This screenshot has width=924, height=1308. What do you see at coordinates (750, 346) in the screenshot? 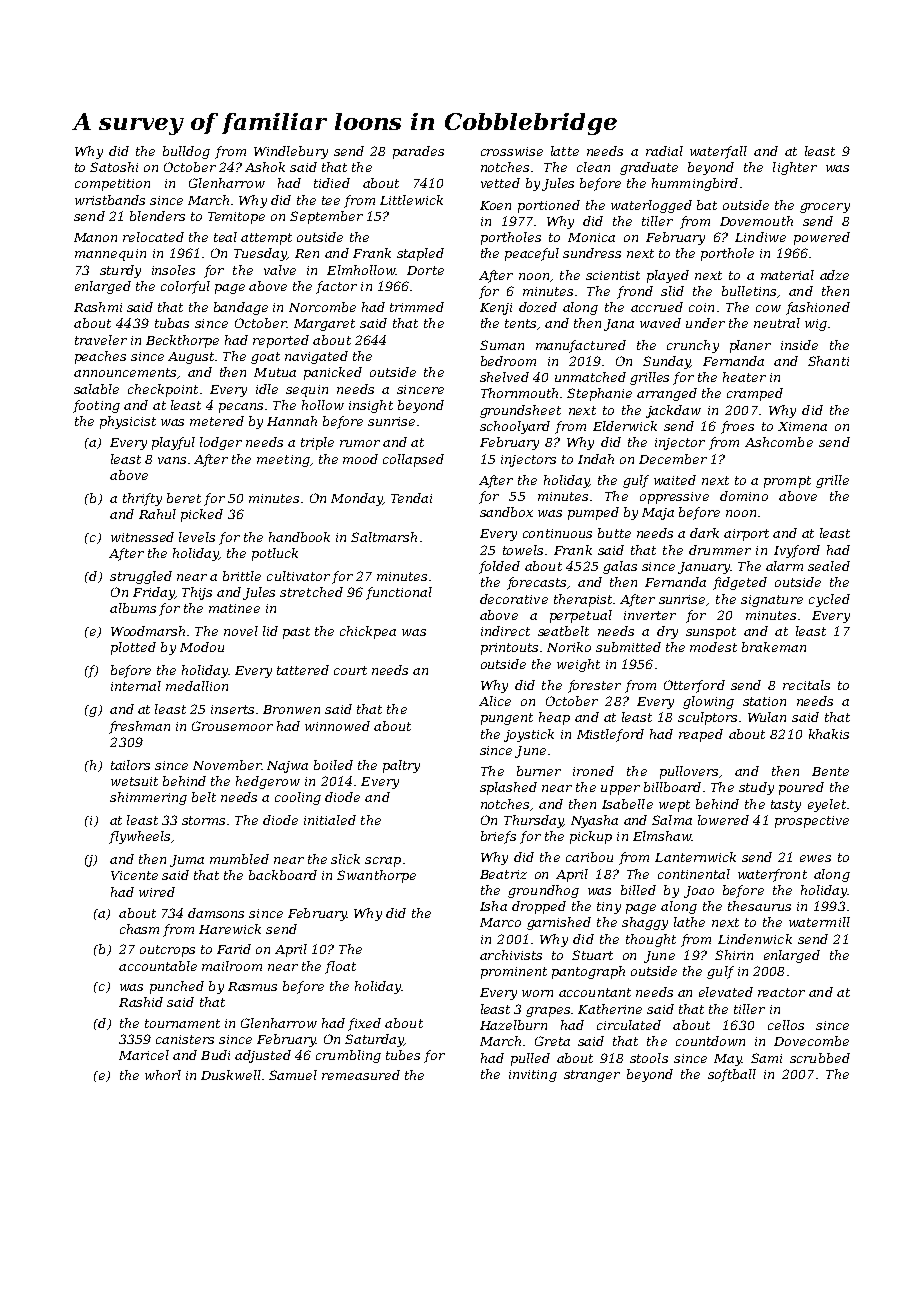
I see `planer` at bounding box center [750, 346].
